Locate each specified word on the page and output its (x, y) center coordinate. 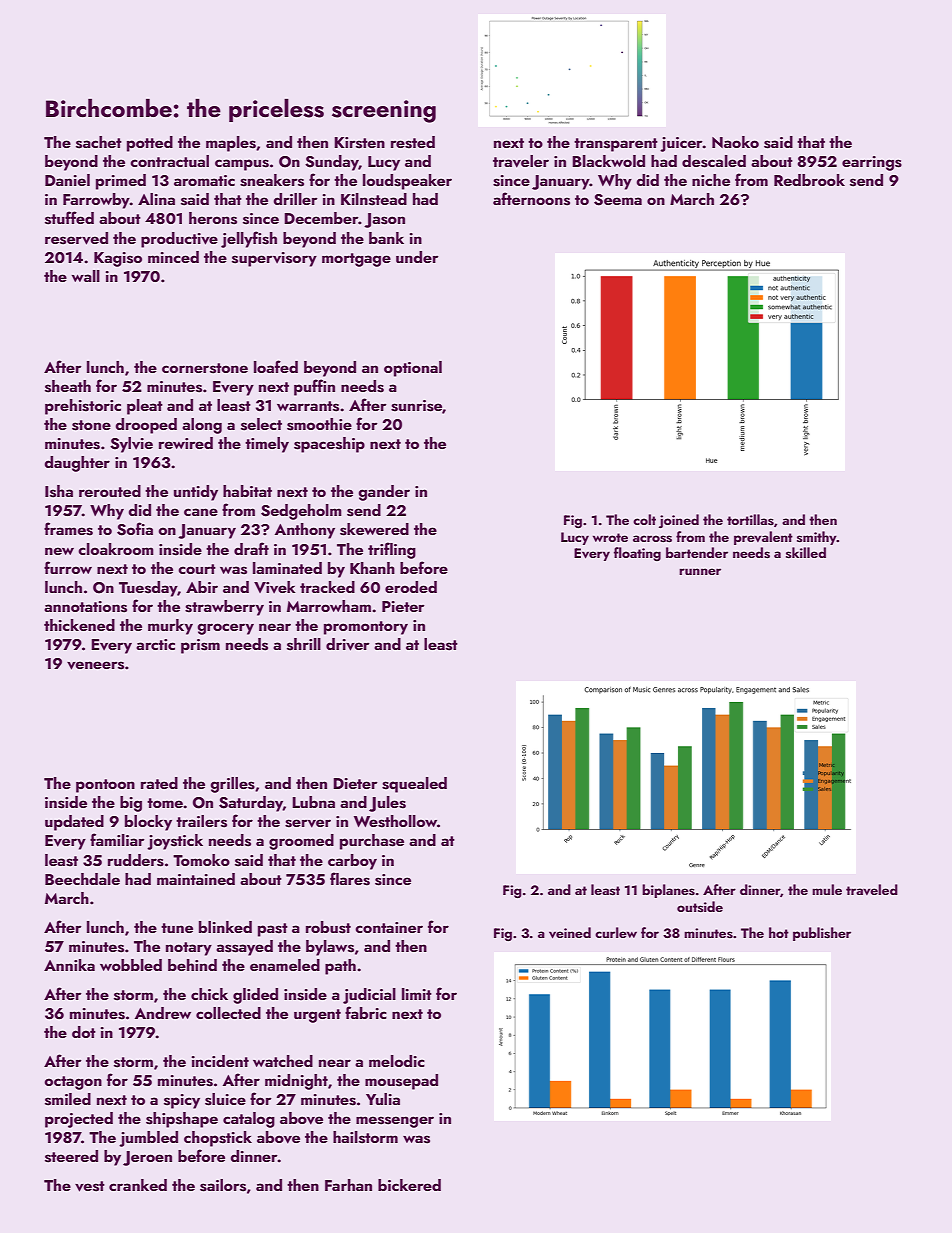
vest (90, 1186)
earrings (872, 163)
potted (150, 144)
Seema (618, 200)
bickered (409, 1185)
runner (700, 571)
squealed (414, 785)
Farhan (348, 1185)
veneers (95, 665)
